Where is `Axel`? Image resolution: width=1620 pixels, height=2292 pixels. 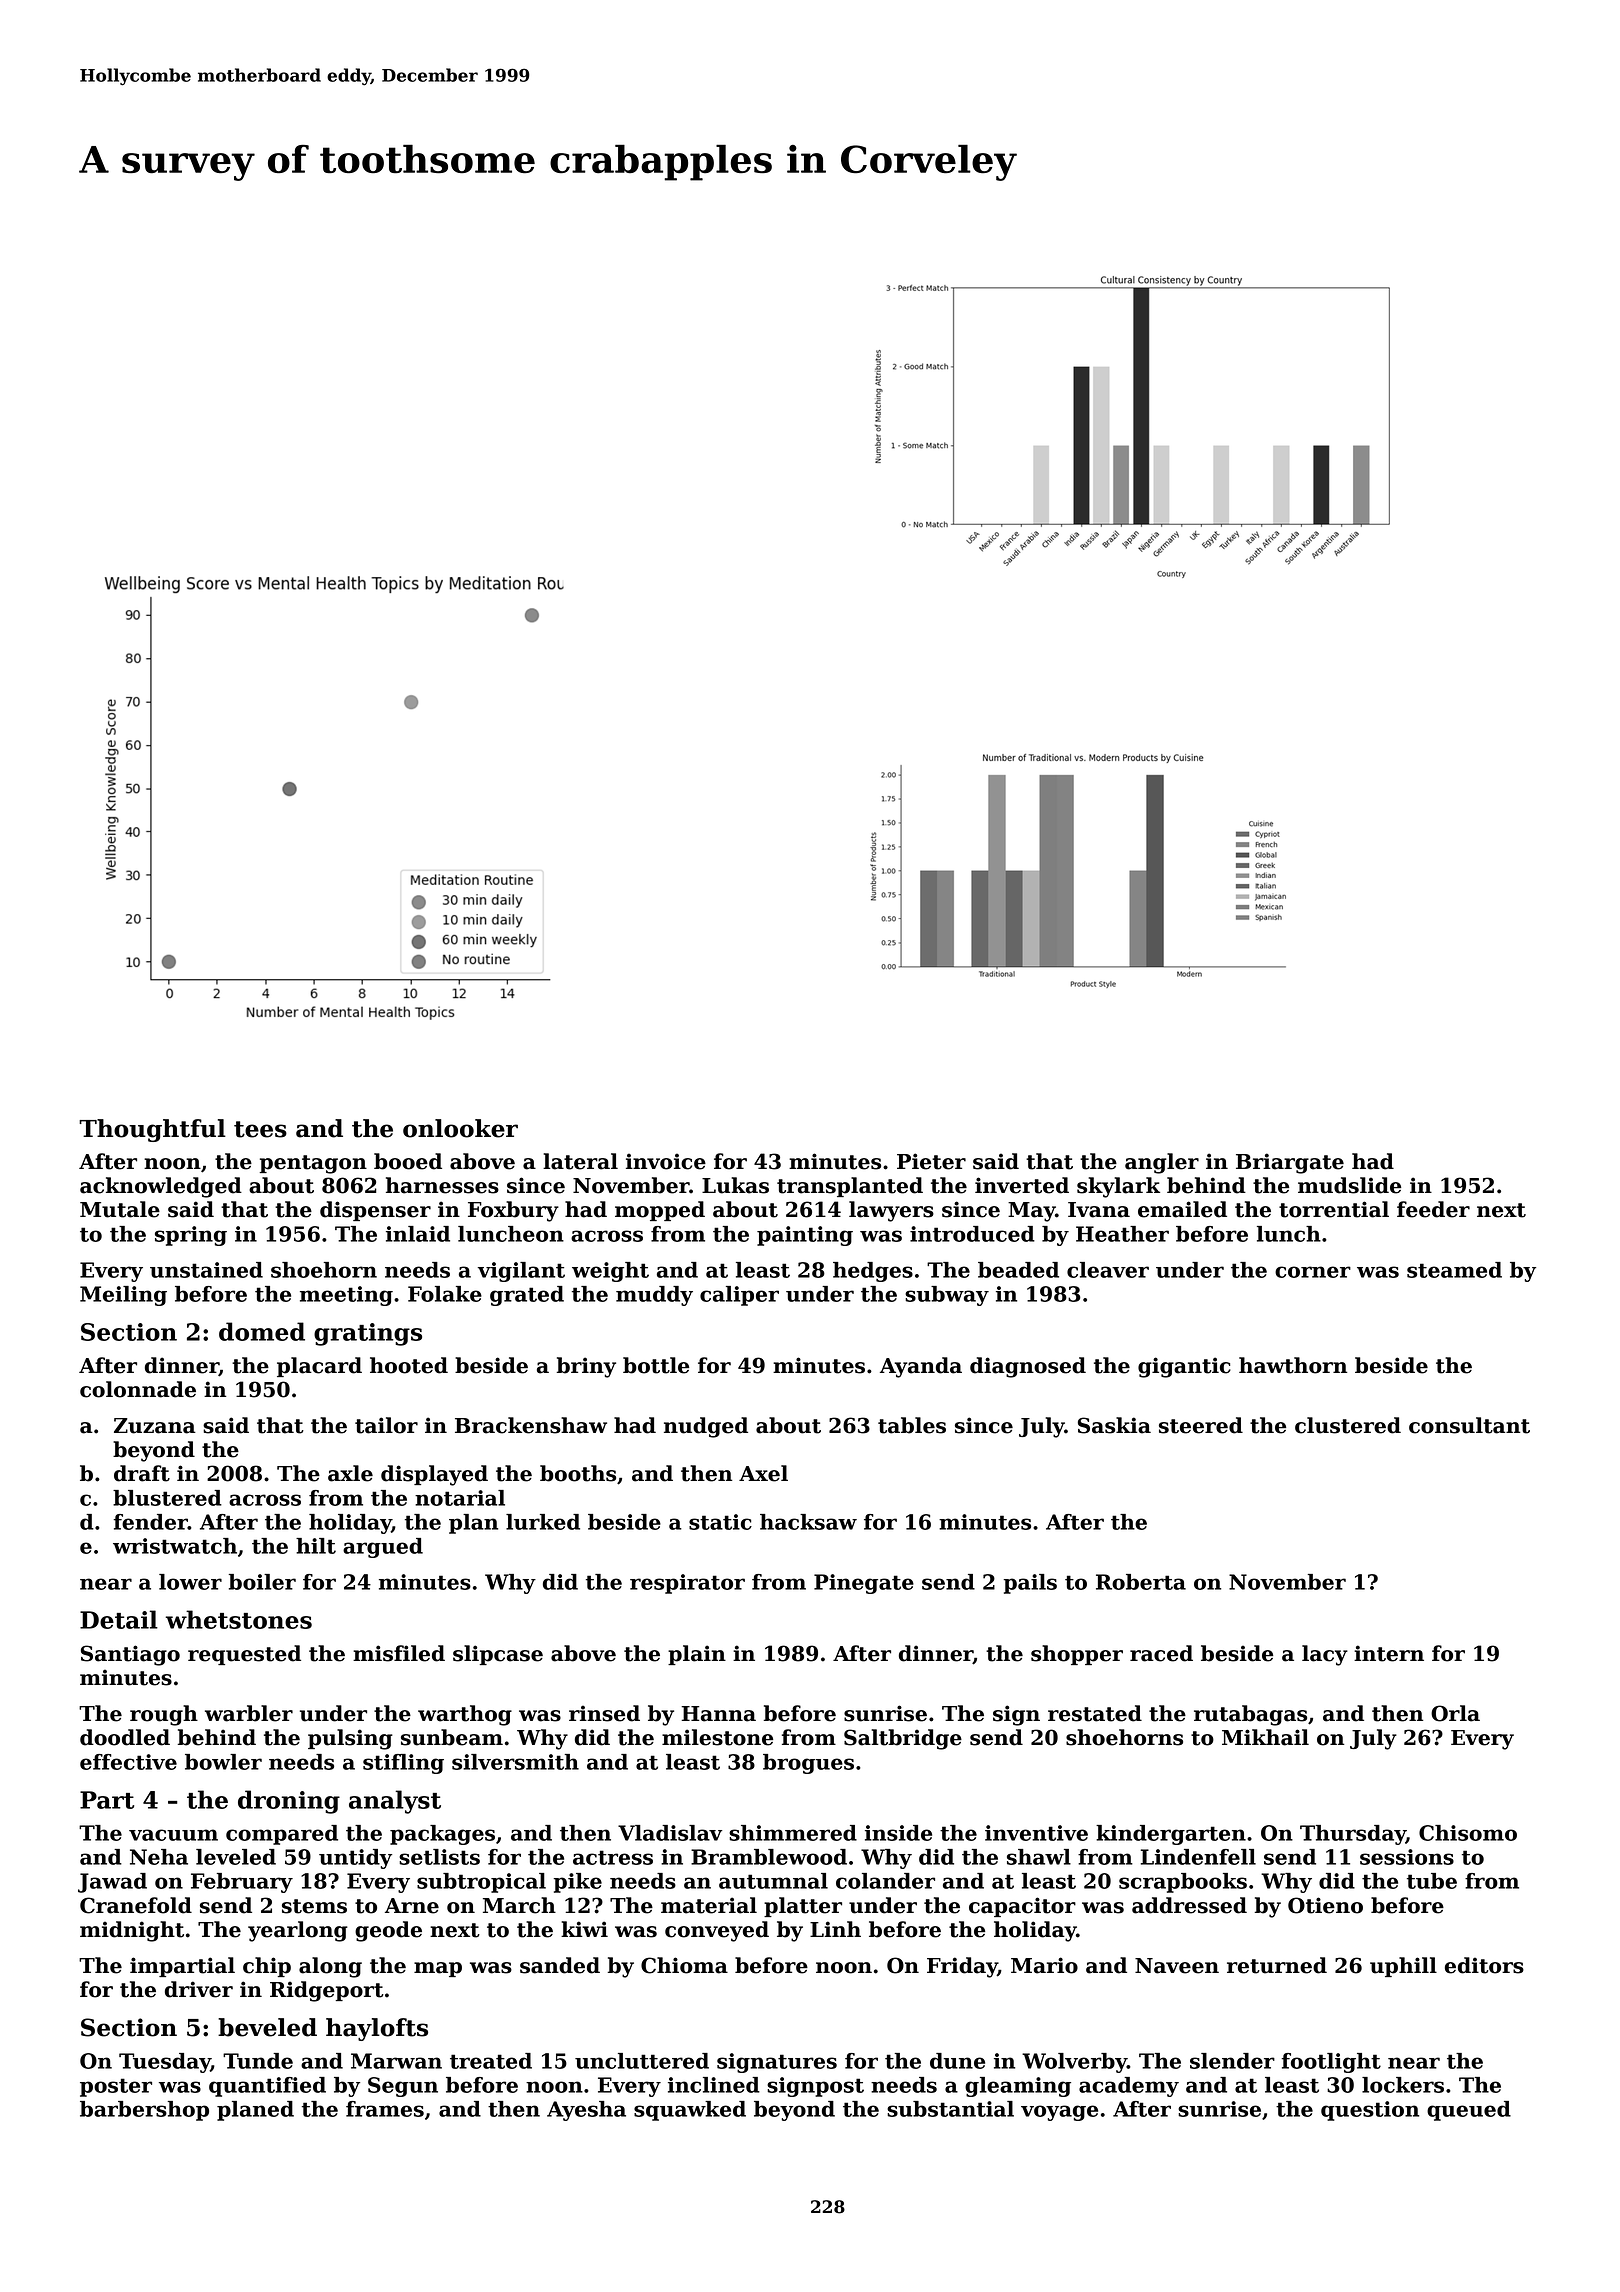 Axel is located at coordinates (763, 1473).
